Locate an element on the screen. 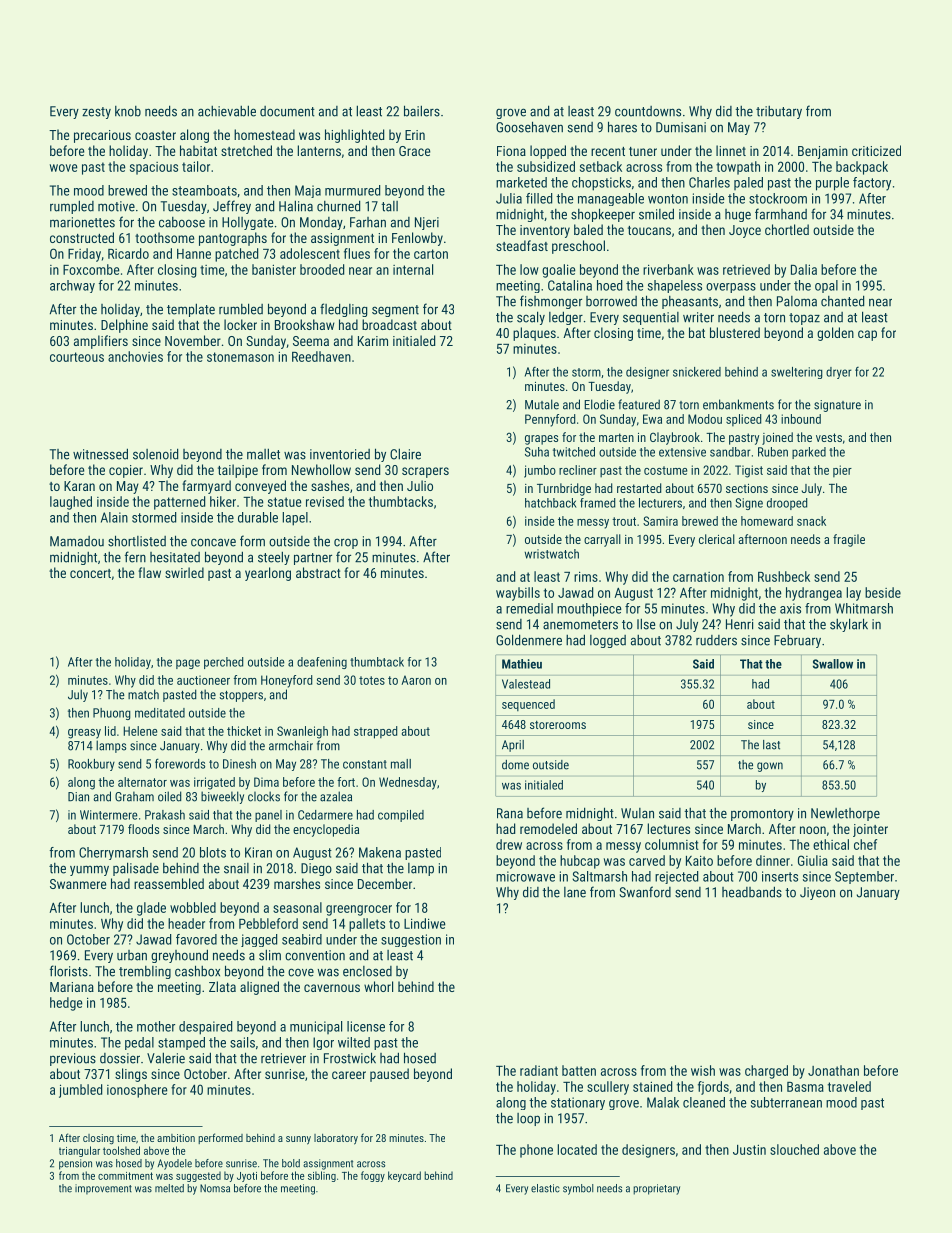 The image size is (952, 1233). signature is located at coordinates (837, 406).
